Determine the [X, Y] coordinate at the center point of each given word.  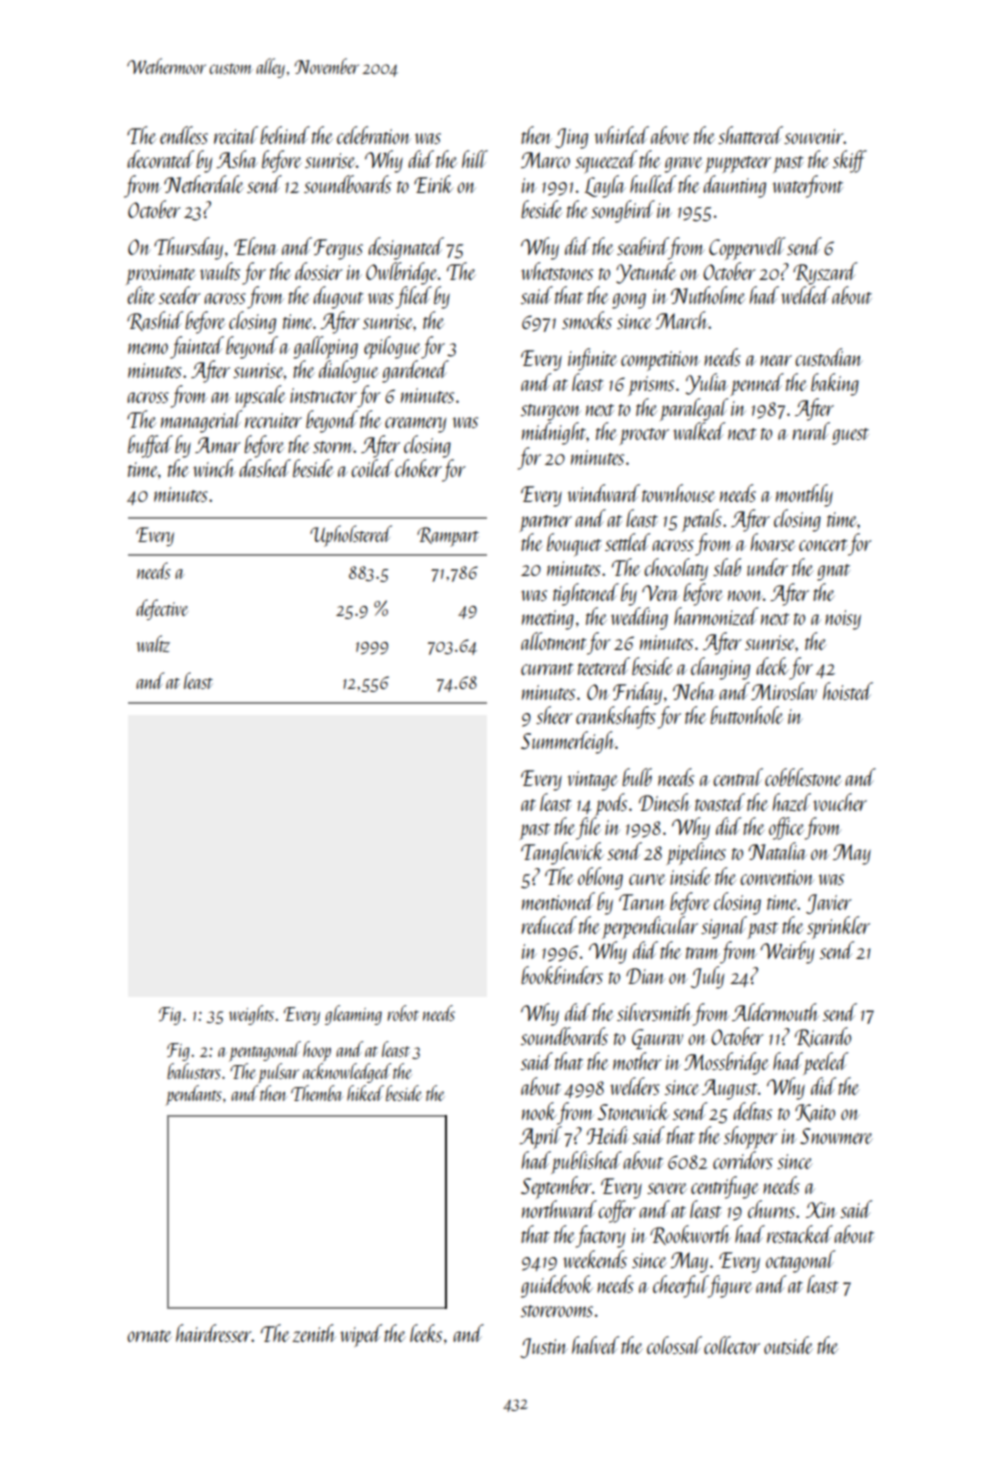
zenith [314, 1333]
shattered [750, 135]
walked [699, 431]
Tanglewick [562, 853]
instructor [323, 395]
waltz [153, 643]
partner [545, 523]
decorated [160, 159]
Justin [544, 1348]
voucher [840, 802]
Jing [571, 138]
